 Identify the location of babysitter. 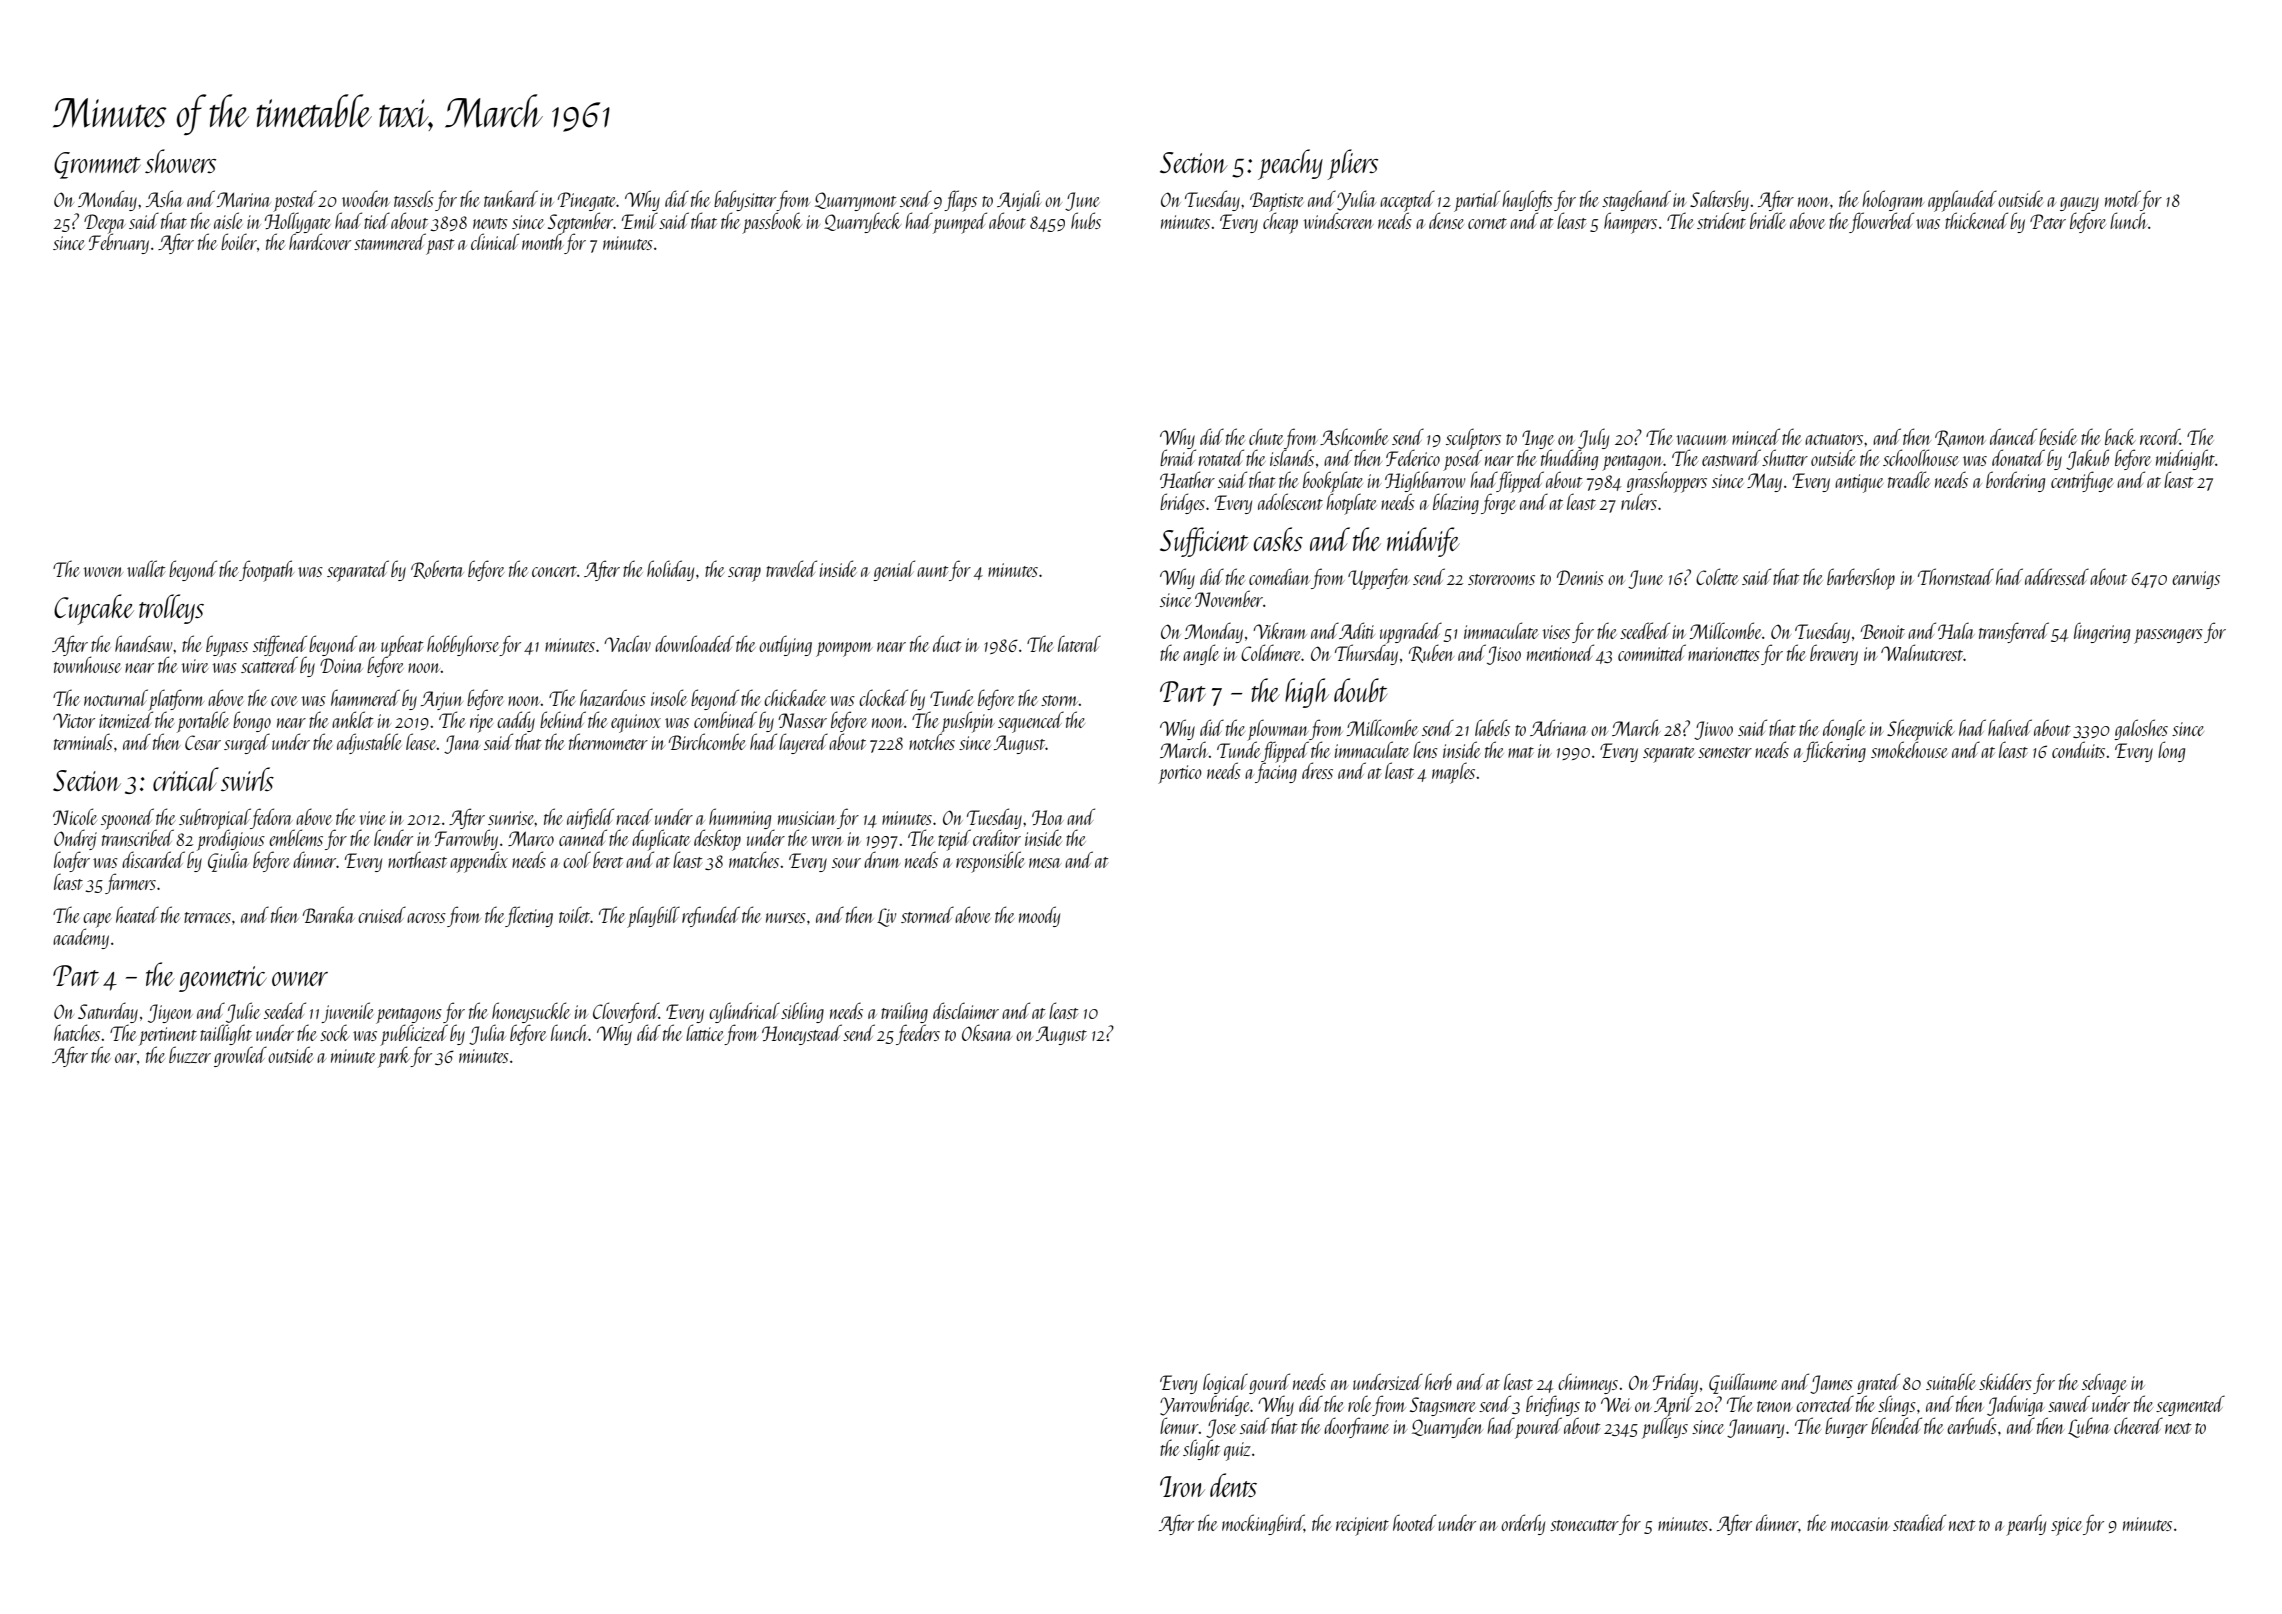
(745, 200).
